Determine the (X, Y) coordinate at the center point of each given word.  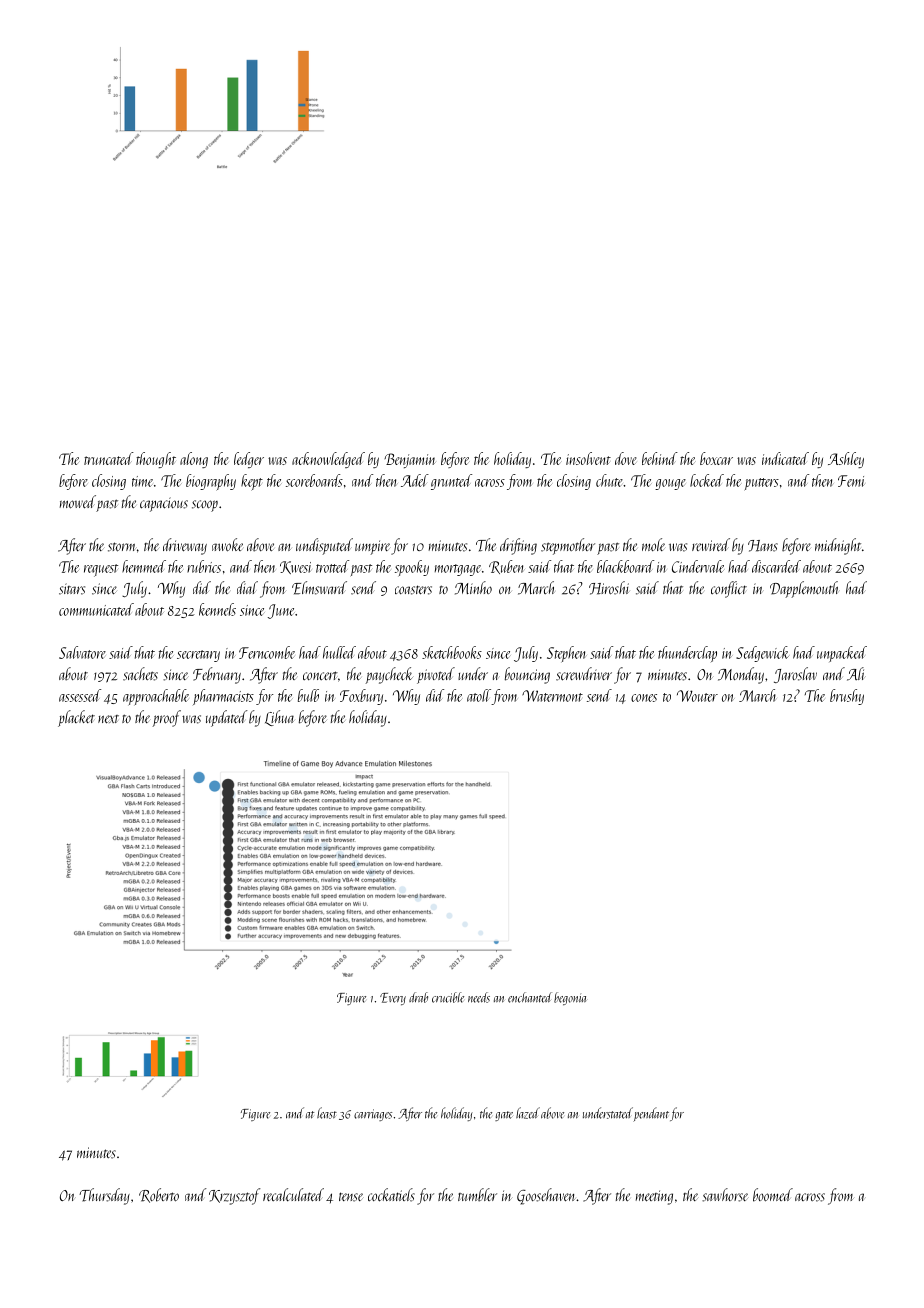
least (327, 1113)
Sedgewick (762, 654)
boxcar (716, 458)
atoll (479, 695)
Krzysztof (234, 1196)
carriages (373, 1115)
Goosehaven (546, 1196)
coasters (413, 590)
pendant (651, 1114)
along (194, 460)
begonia (570, 998)
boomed (773, 1195)
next (108, 719)
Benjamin (410, 460)
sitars (72, 589)
